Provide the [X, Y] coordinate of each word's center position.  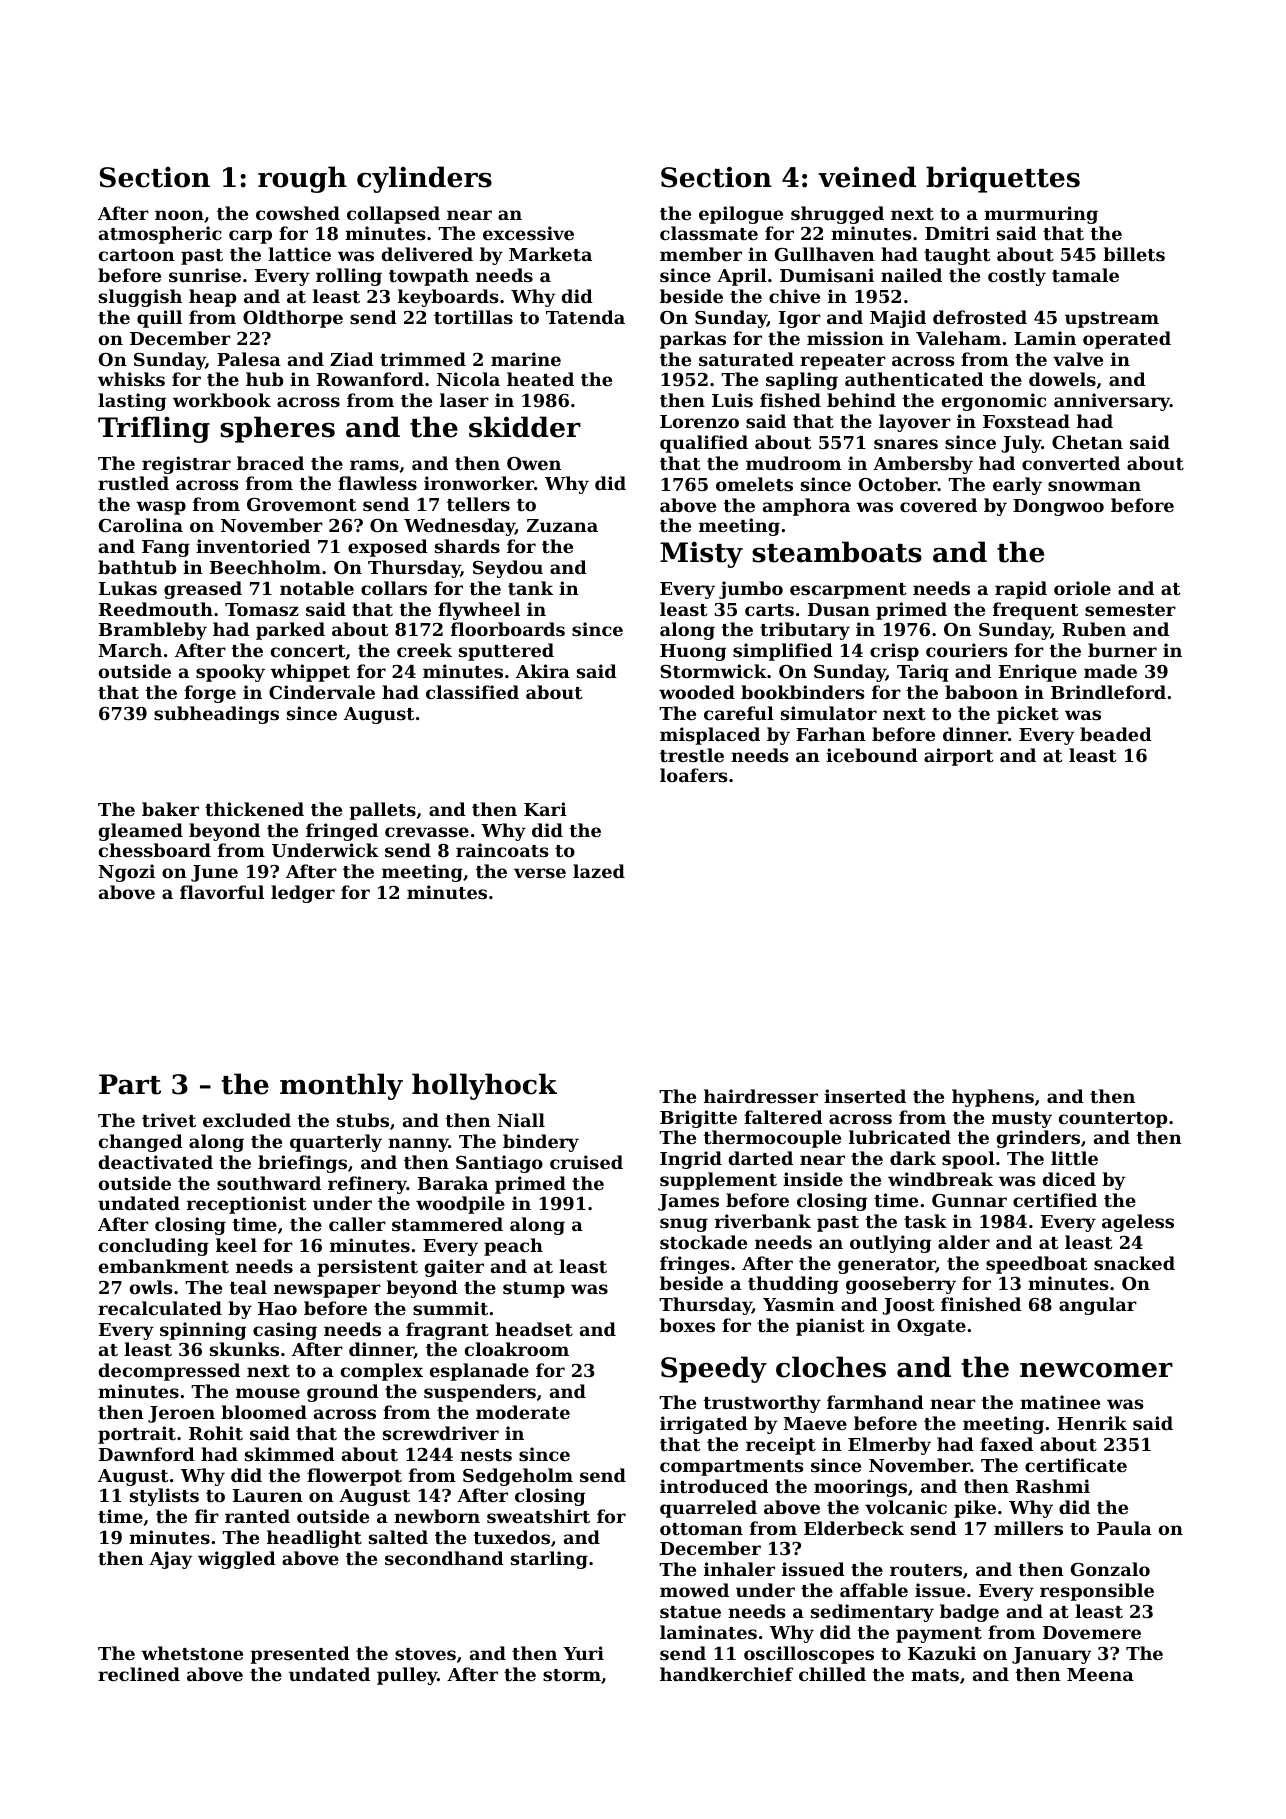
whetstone [192, 1653]
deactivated [156, 1162]
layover [915, 423]
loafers [694, 775]
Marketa [550, 254]
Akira [543, 671]
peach [513, 1247]
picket [1028, 715]
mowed [694, 1590]
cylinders [424, 179]
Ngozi [127, 873]
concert [308, 651]
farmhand [875, 1402]
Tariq [922, 673]
